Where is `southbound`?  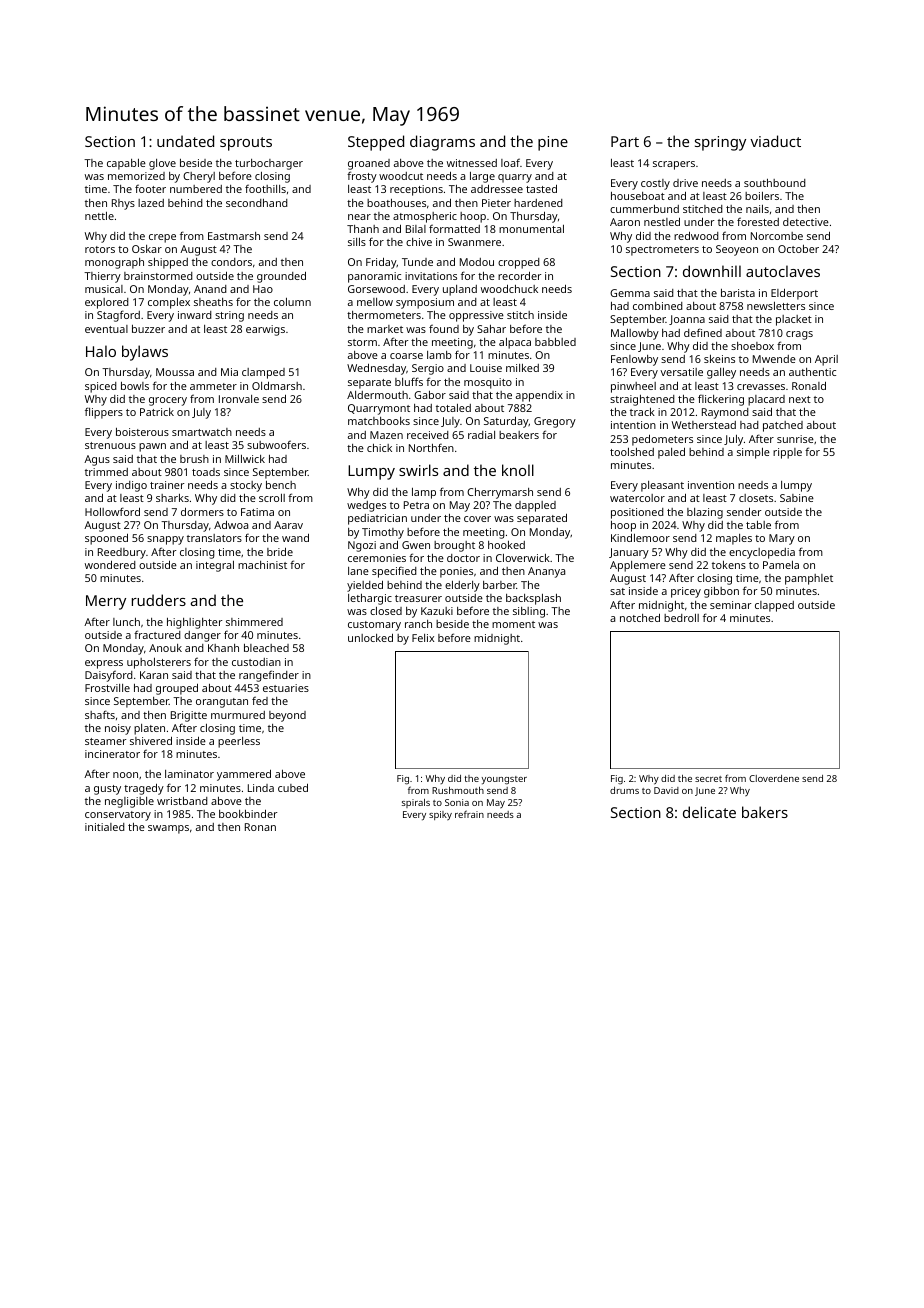
southbound is located at coordinates (775, 183).
